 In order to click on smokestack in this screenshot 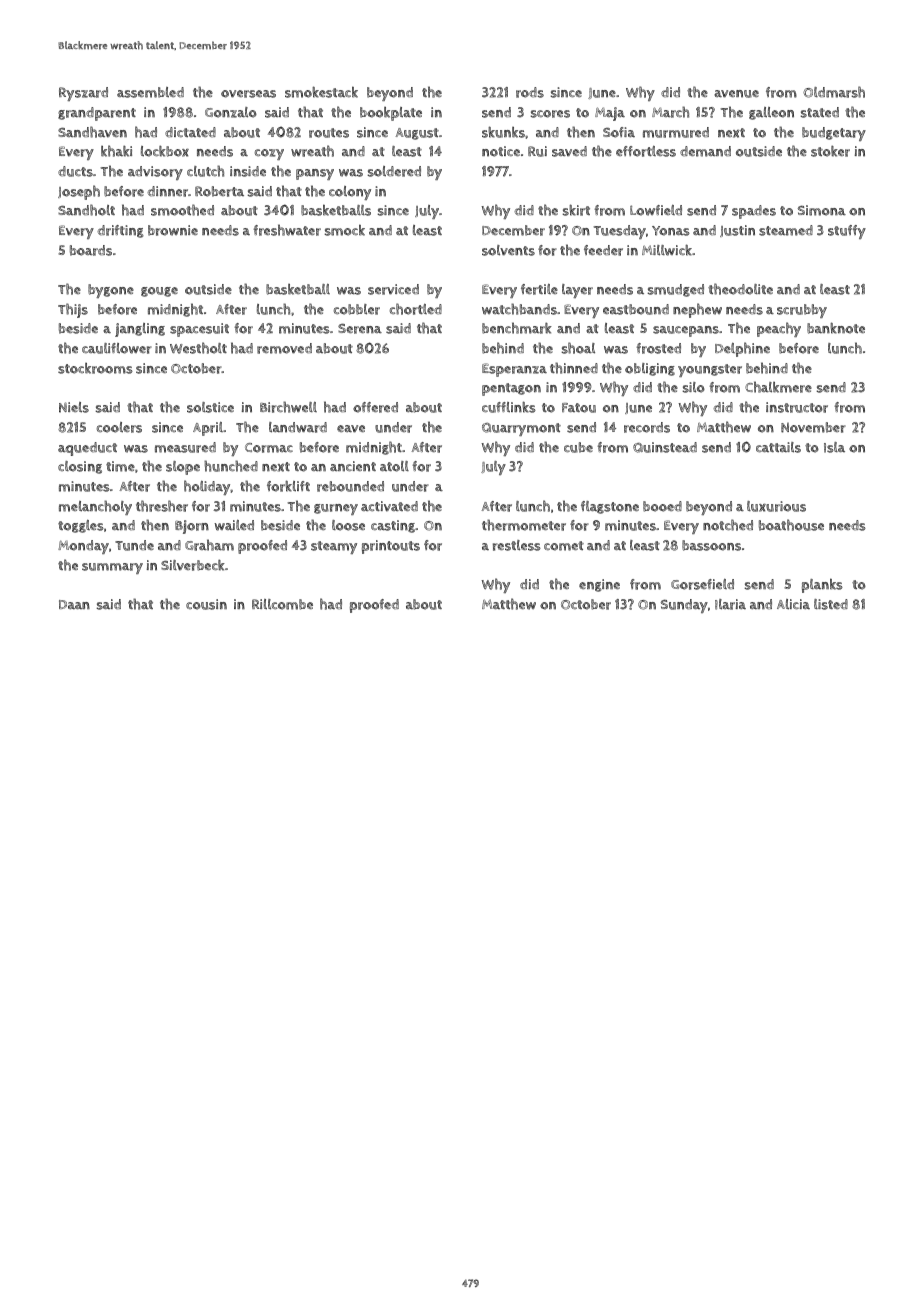, I will do `click(321, 92)`.
